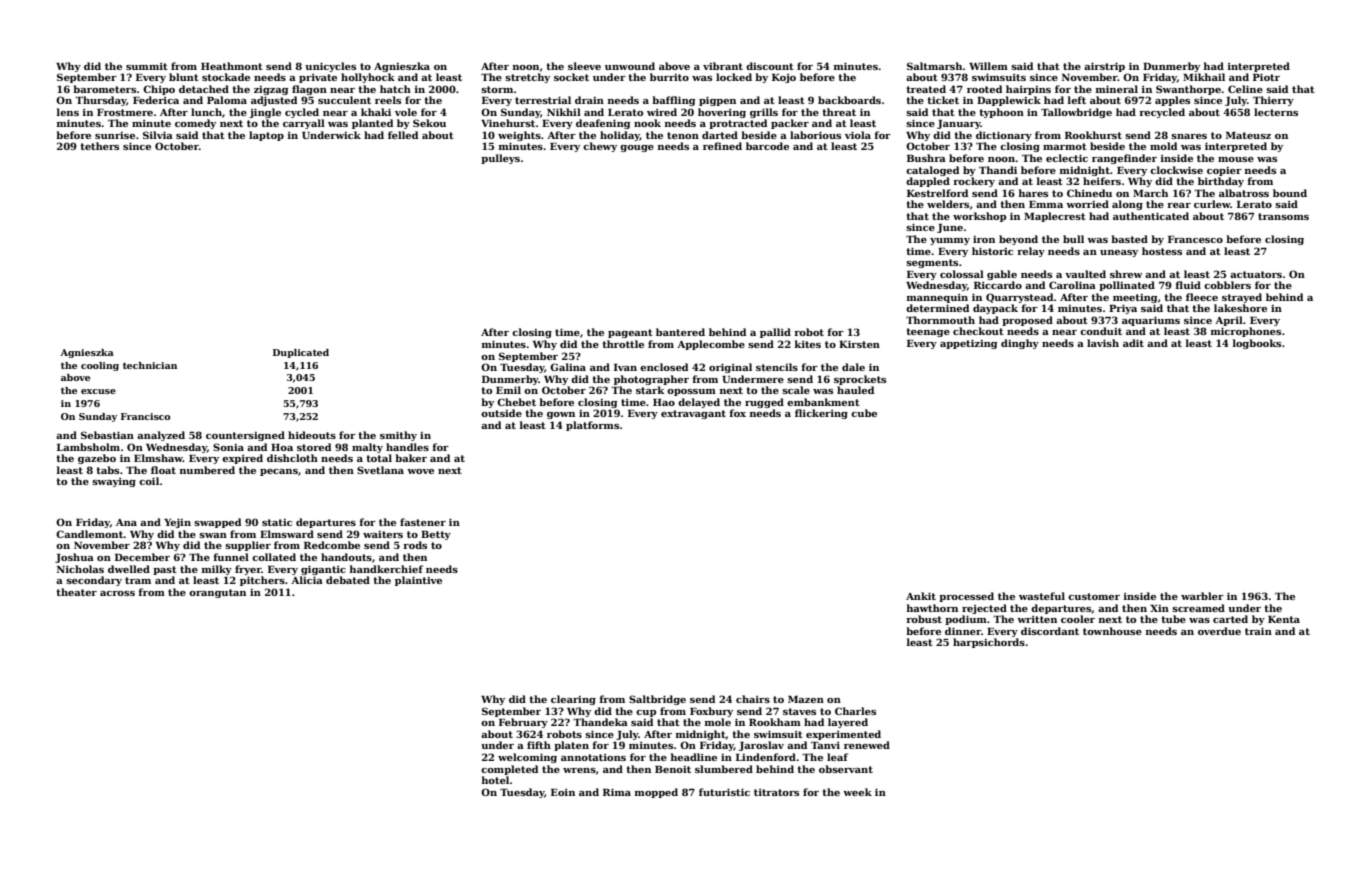 The width and height of the document is (1372, 887). I want to click on hairpins, so click(1028, 90).
